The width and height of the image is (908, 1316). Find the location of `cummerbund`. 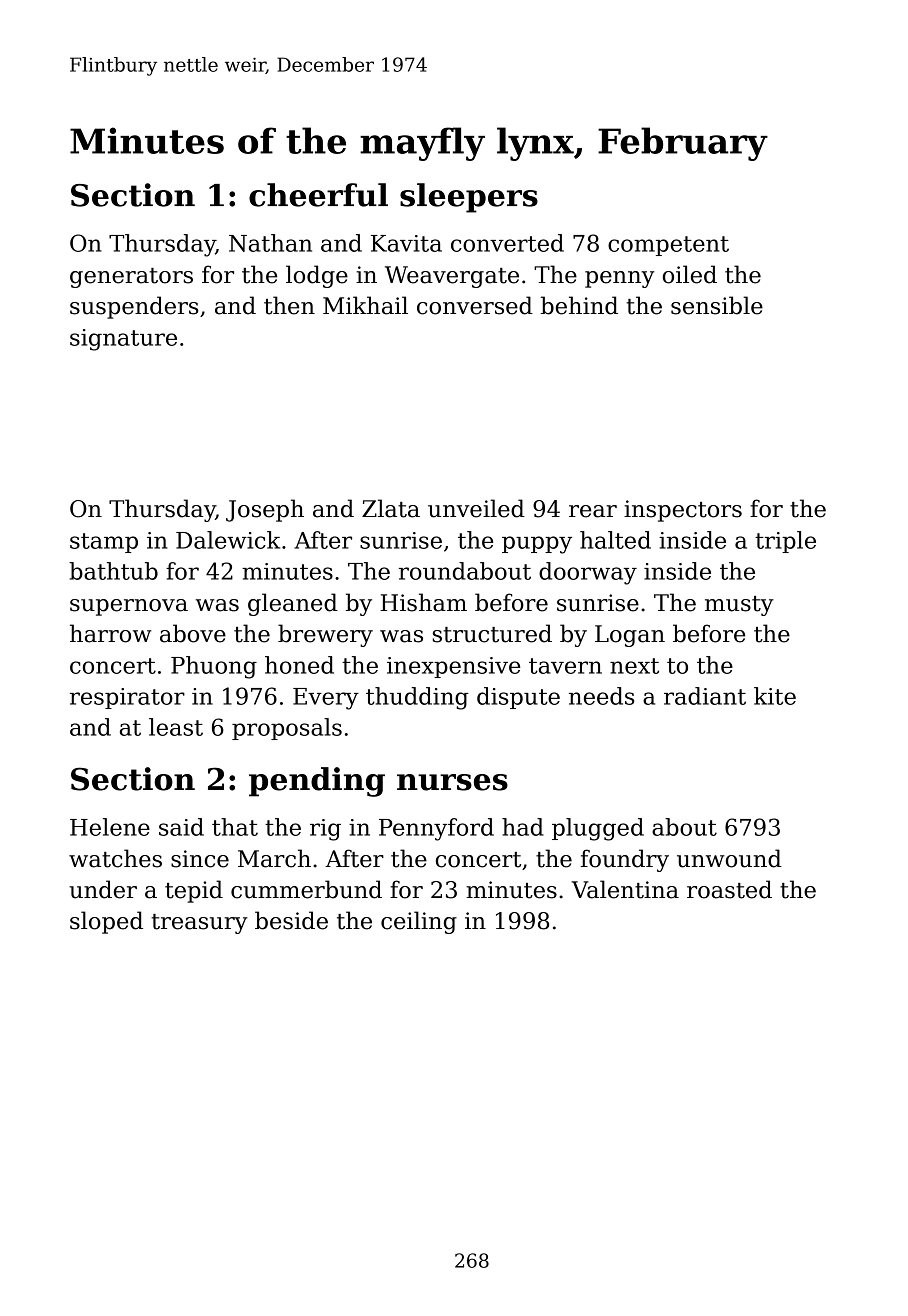

cummerbund is located at coordinates (306, 889).
